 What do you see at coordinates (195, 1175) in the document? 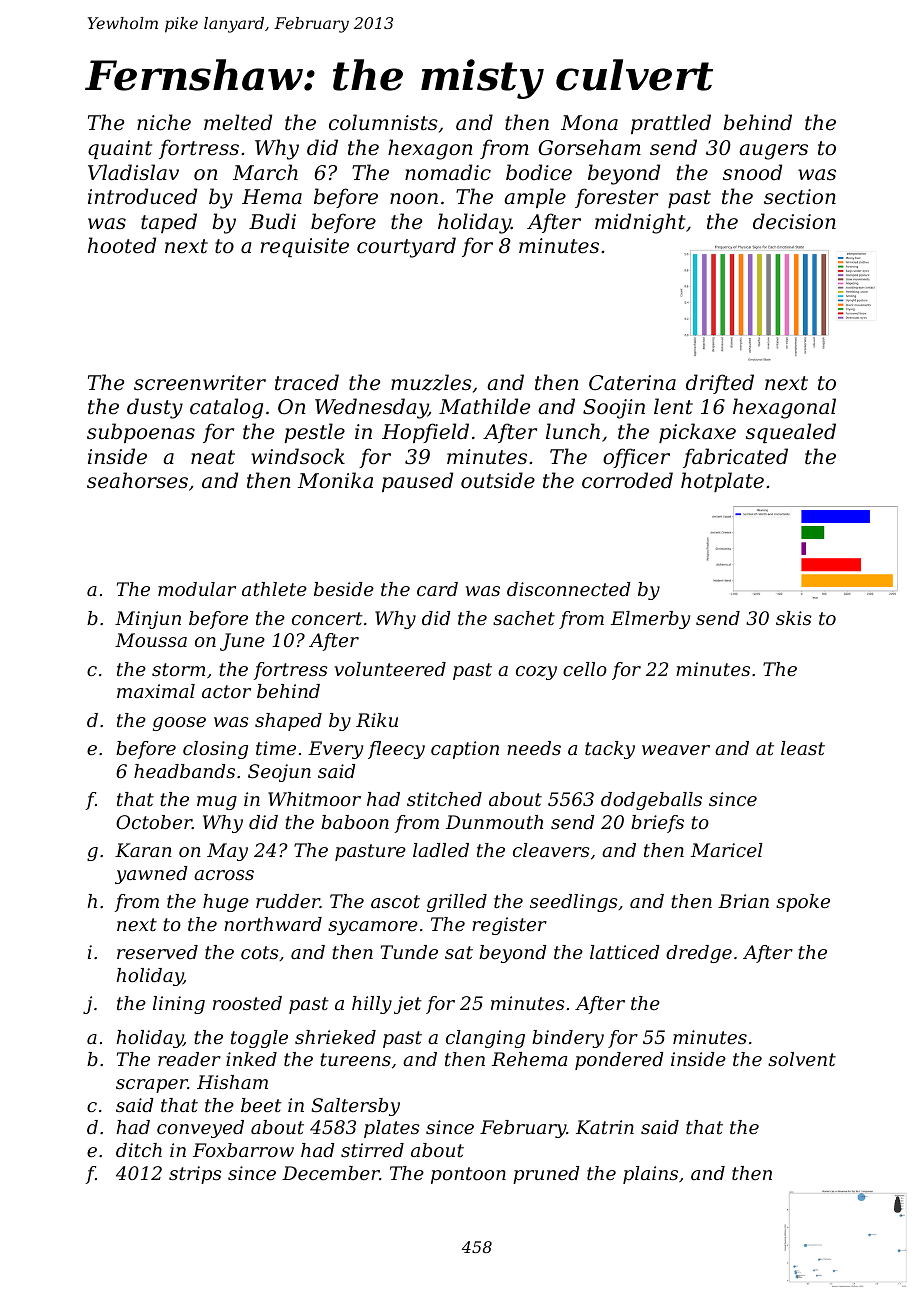
I see `strips` at bounding box center [195, 1175].
